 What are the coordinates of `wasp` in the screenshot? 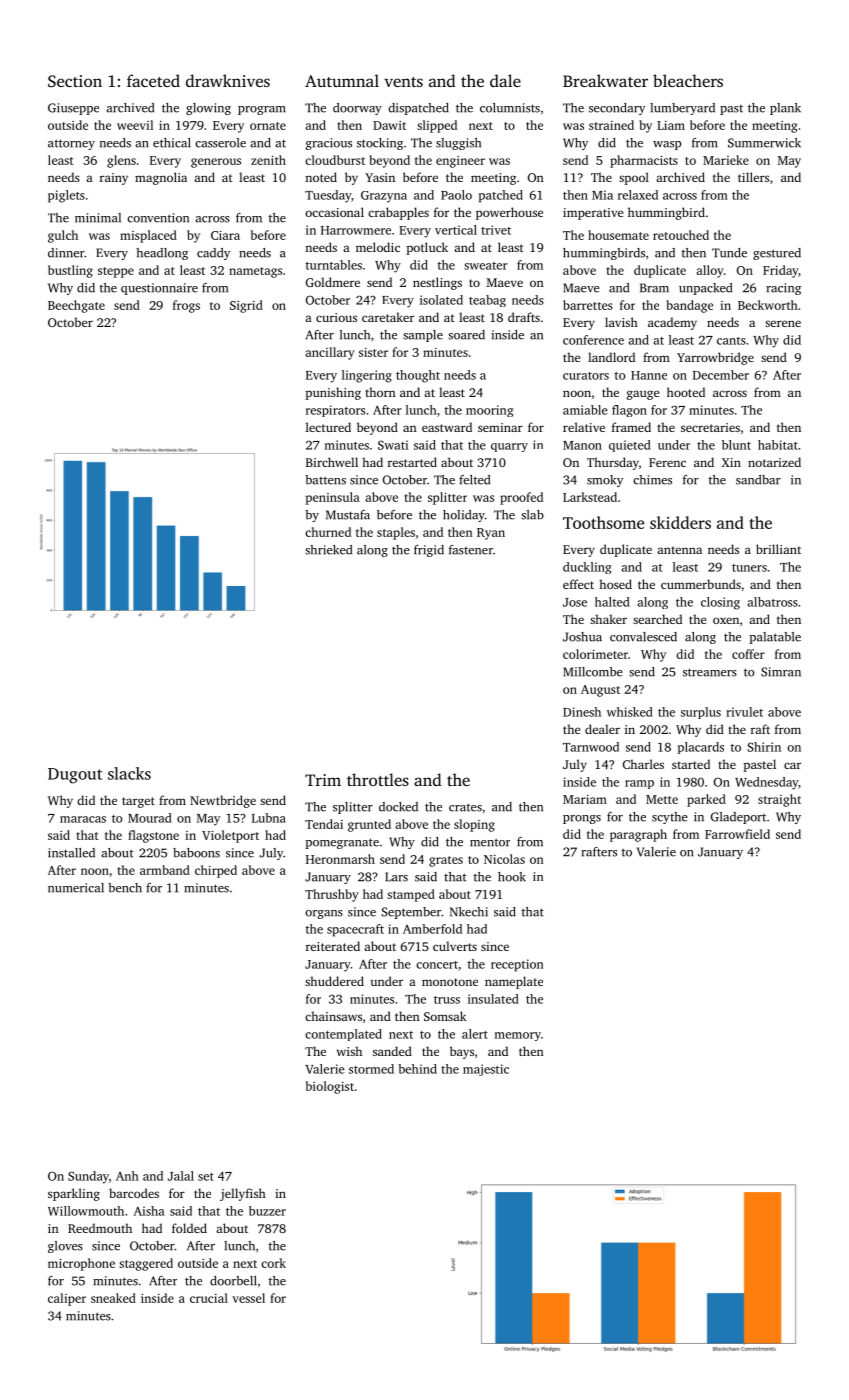 It's located at (667, 145).
